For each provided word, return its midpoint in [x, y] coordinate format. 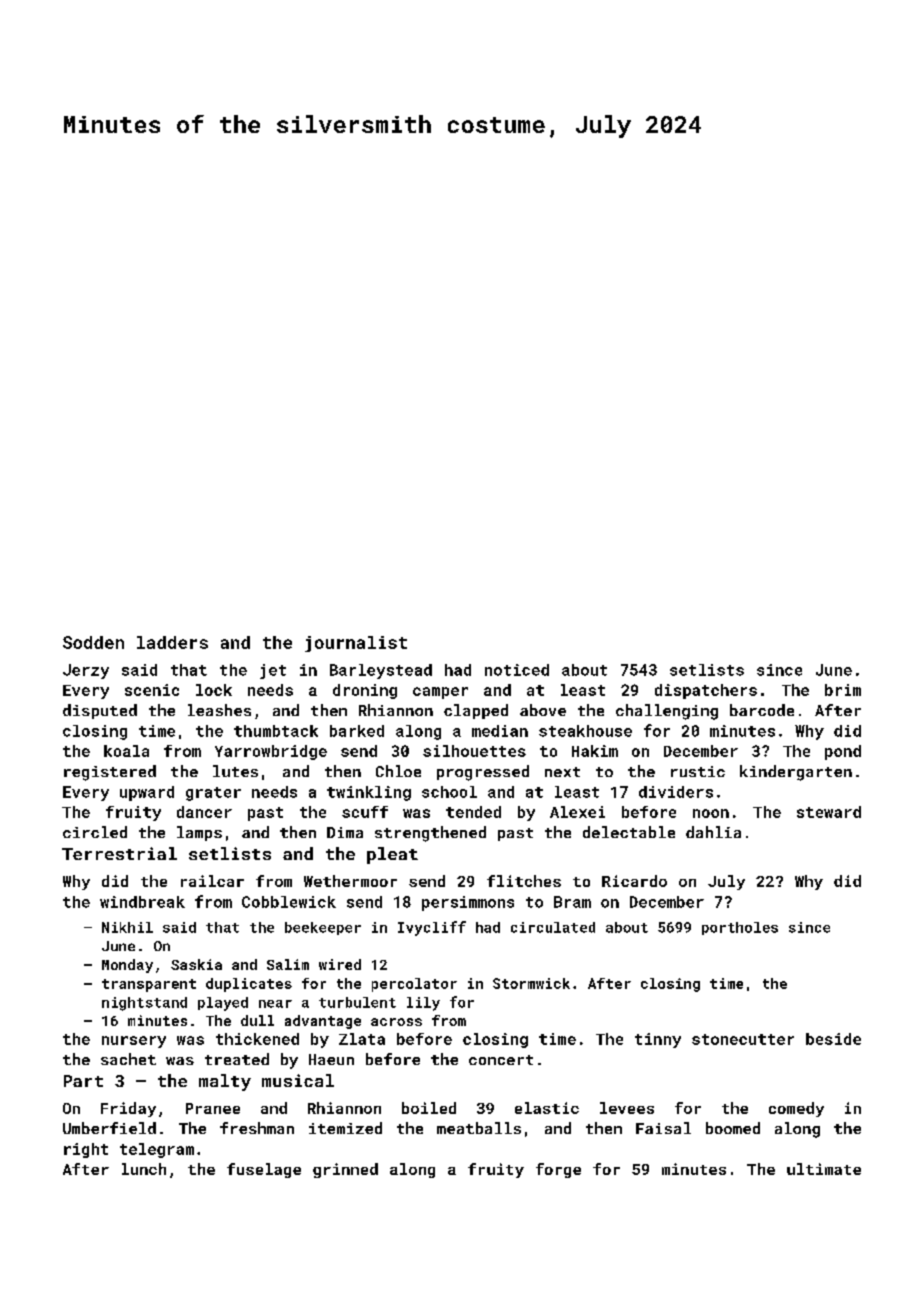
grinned [345, 1170]
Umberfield [109, 1128]
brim [843, 690]
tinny [658, 1040]
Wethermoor [350, 881]
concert [501, 1060]
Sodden [93, 642]
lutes [235, 771]
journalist [356, 644]
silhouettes [474, 751]
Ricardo [634, 881]
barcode [762, 710]
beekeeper [323, 928]
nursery [134, 1042]
